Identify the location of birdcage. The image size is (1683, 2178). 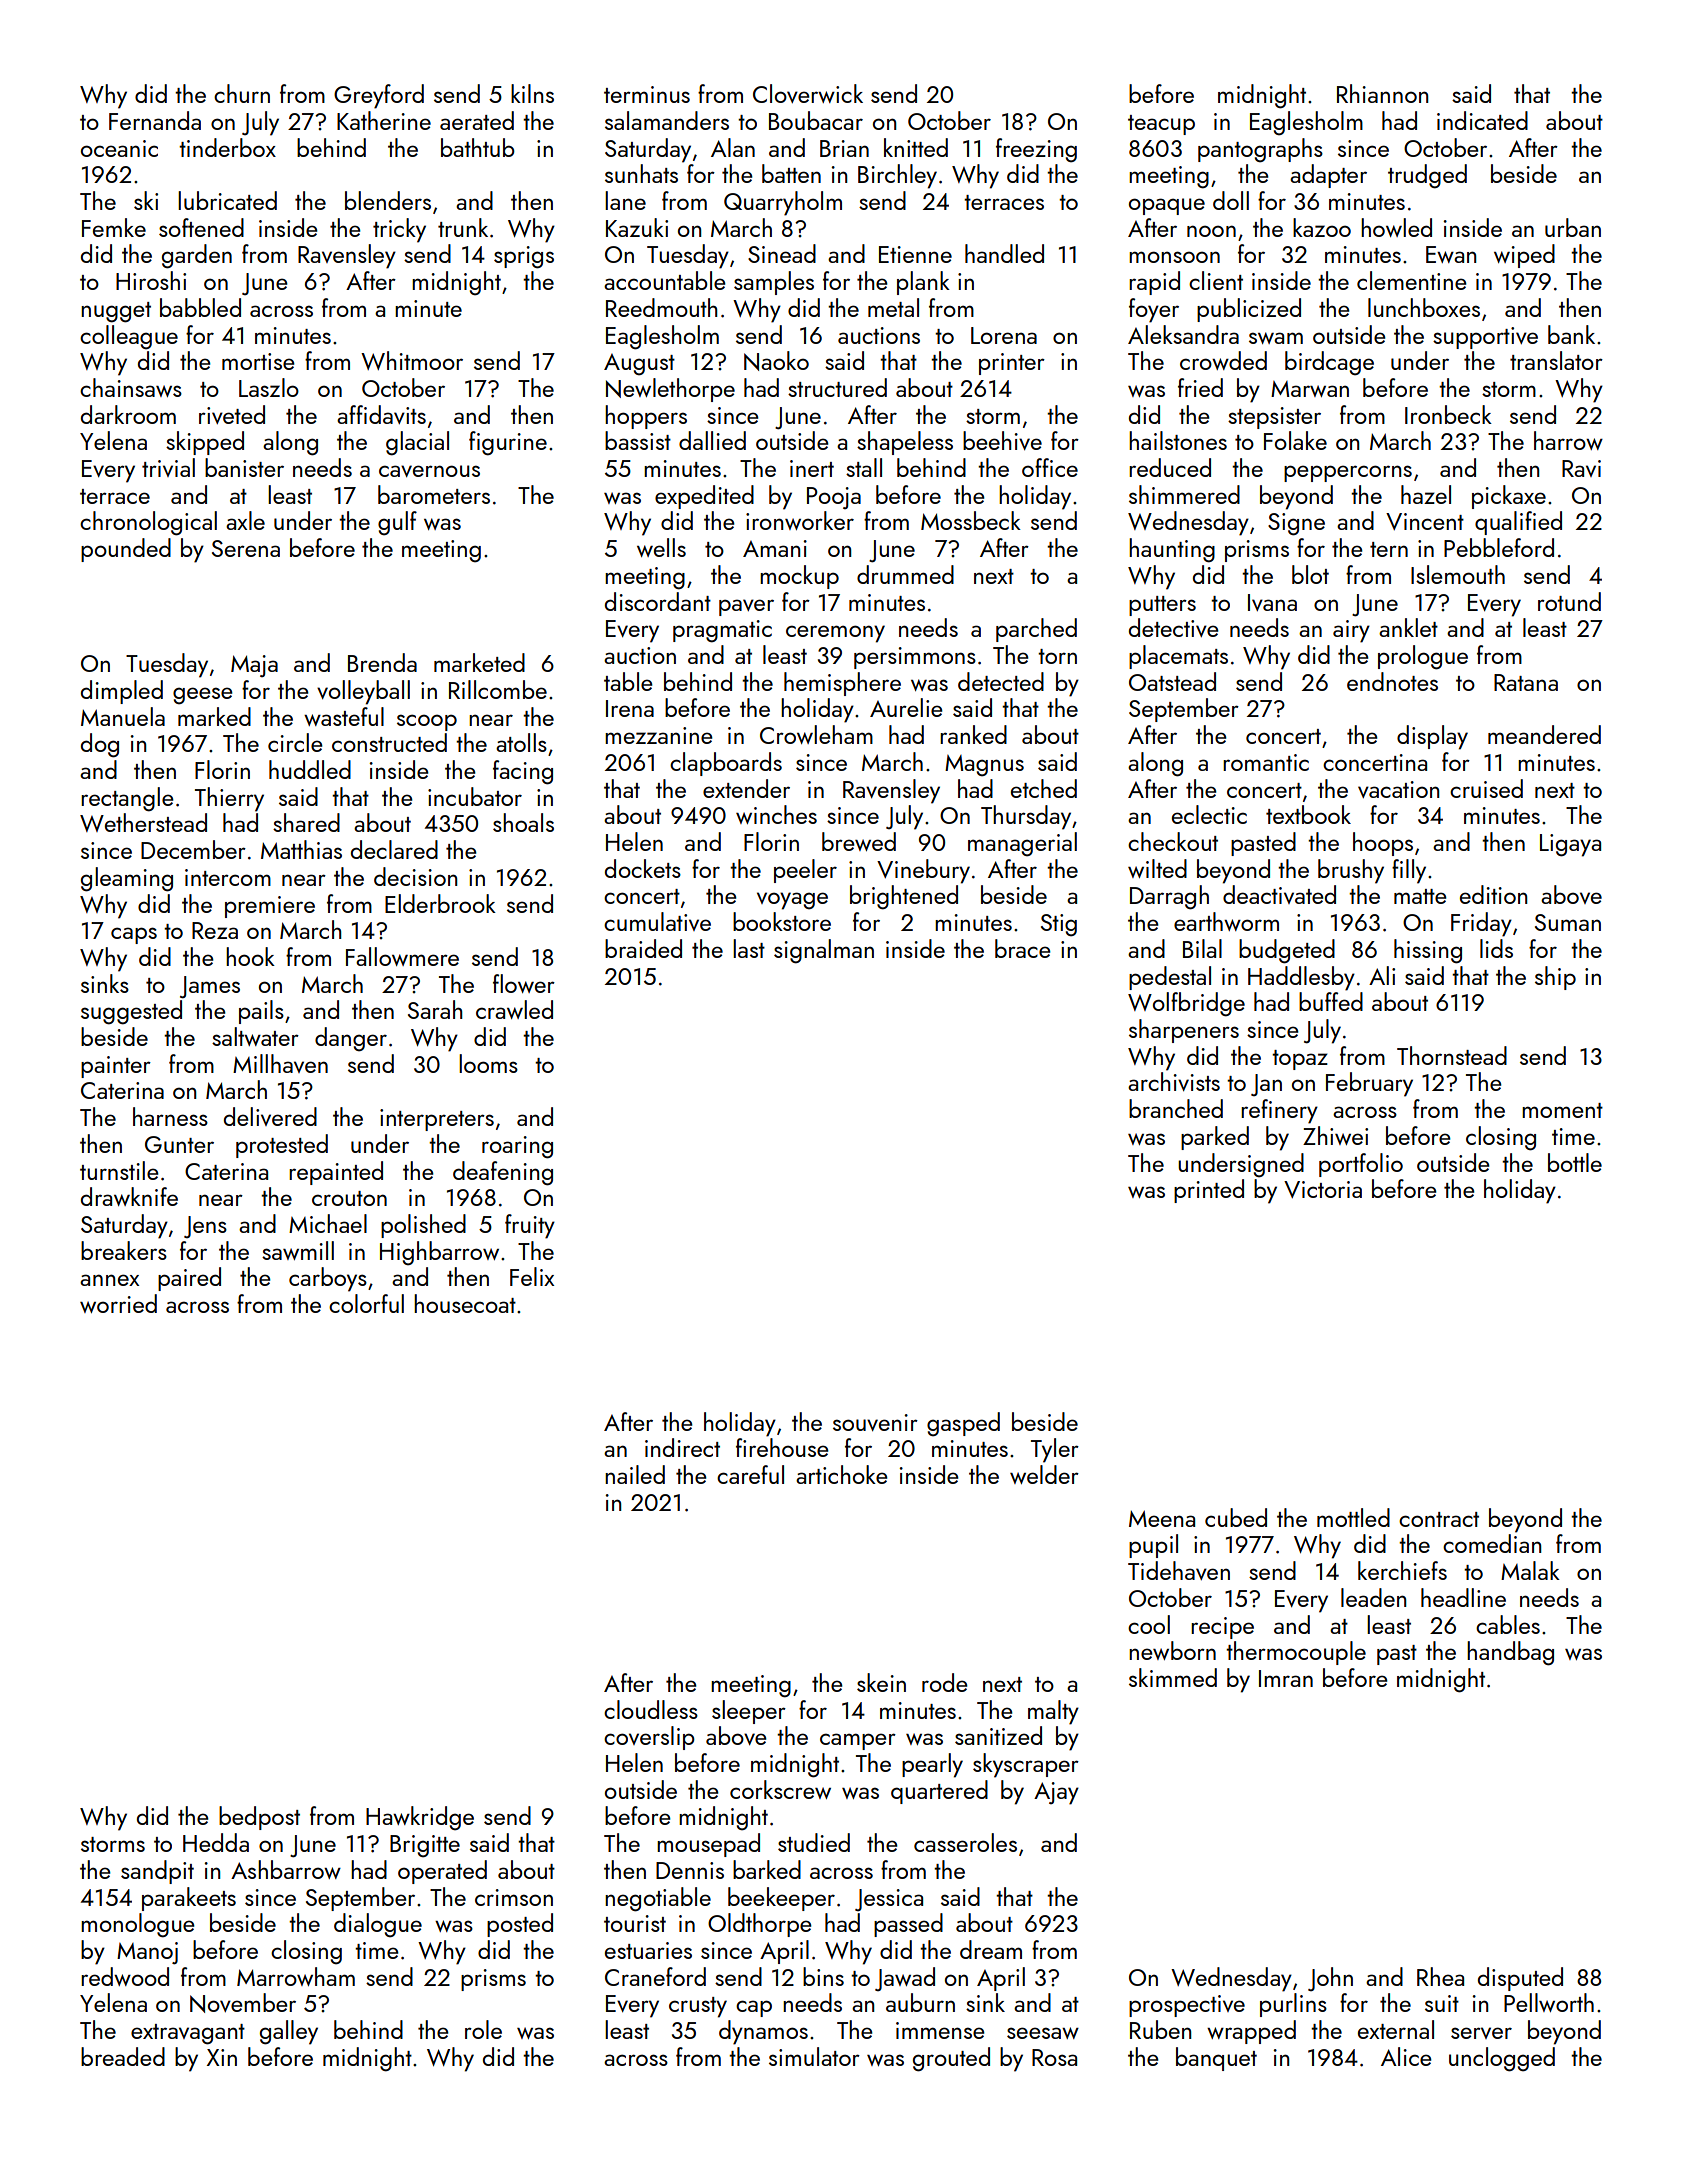
(1329, 363).
